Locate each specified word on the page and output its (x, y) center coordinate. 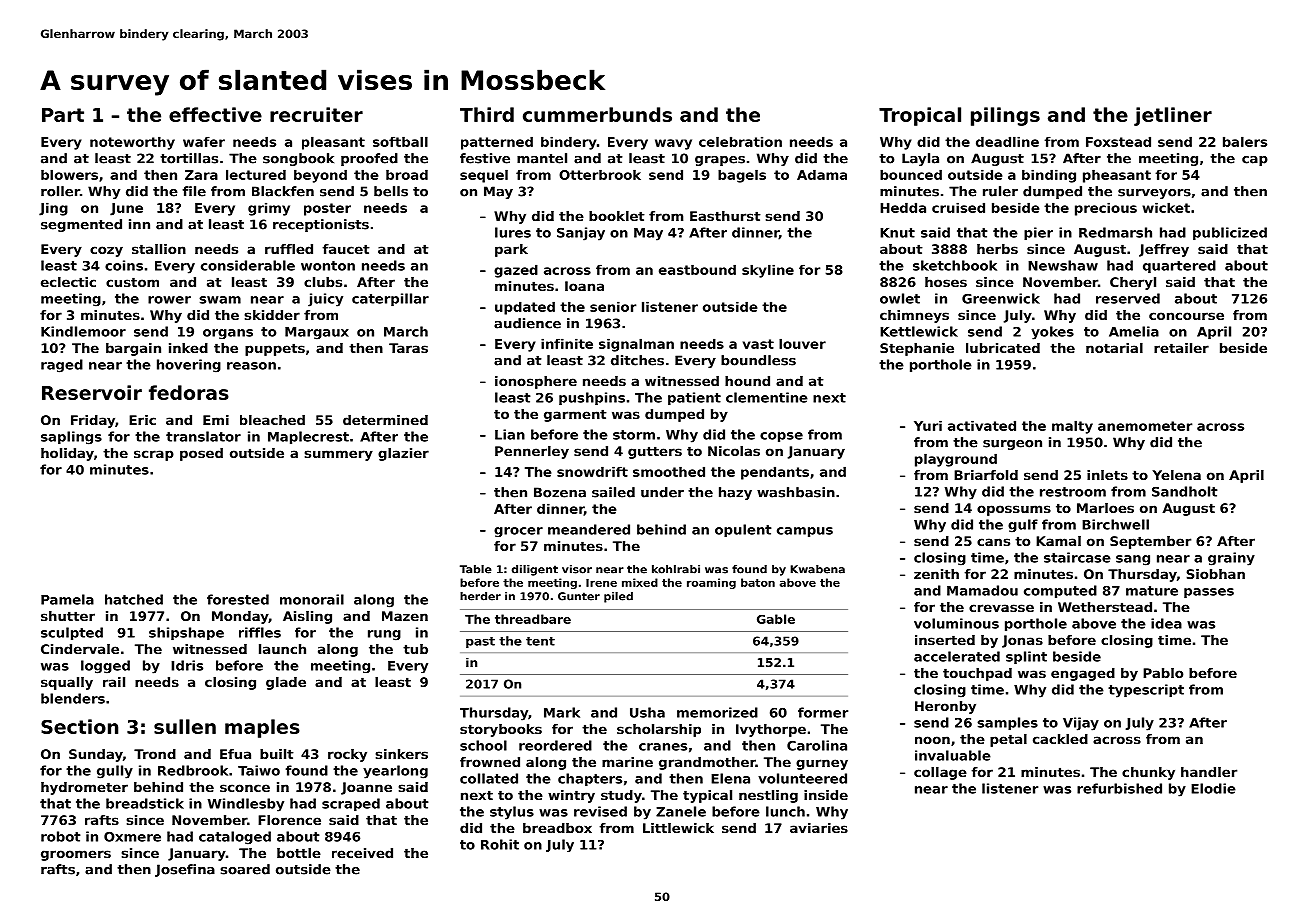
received (362, 853)
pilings (1005, 116)
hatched (134, 599)
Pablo (1163, 673)
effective (215, 114)
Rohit (500, 844)
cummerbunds (597, 114)
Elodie (1213, 788)
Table (476, 569)
